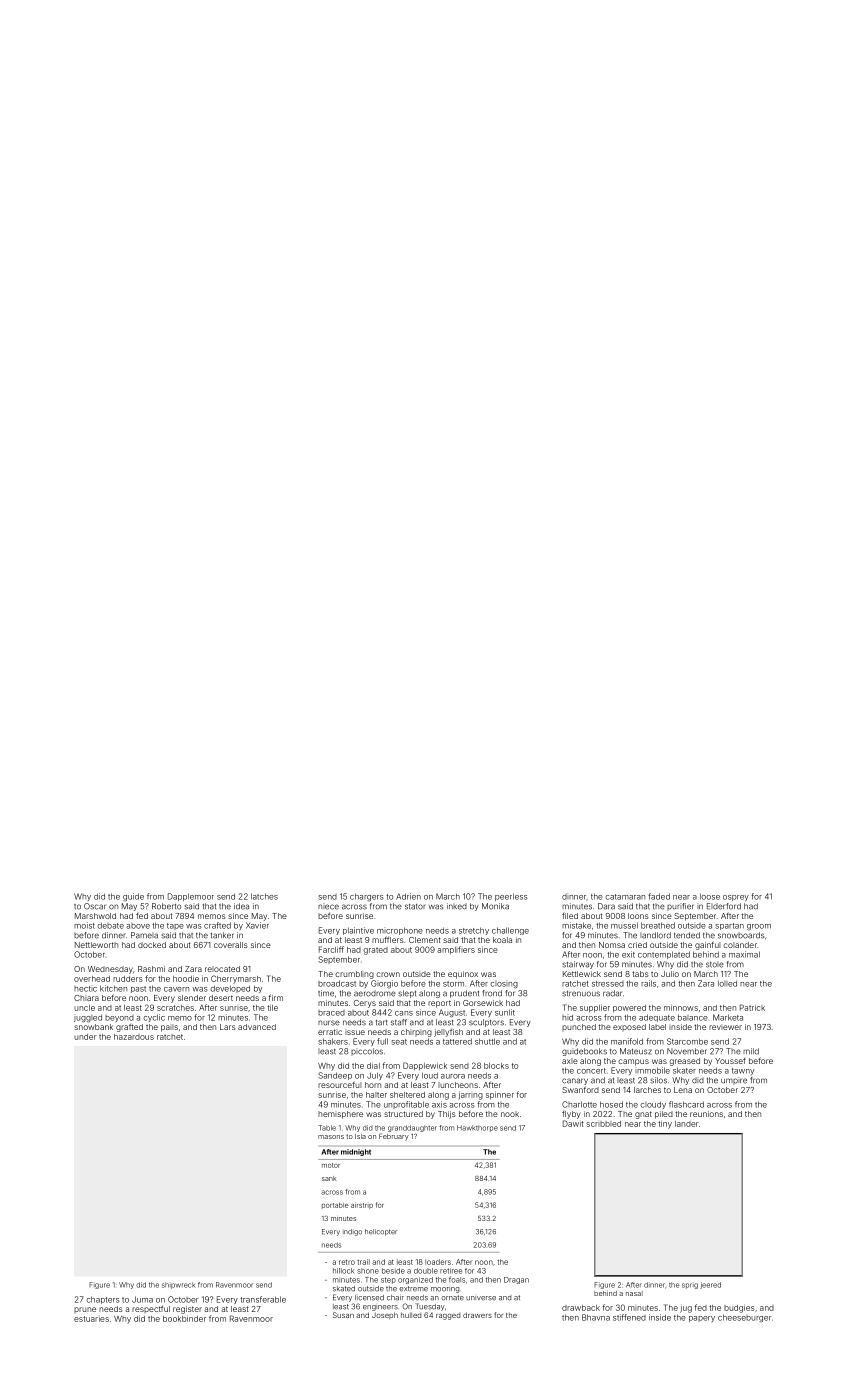 This screenshot has width=849, height=1400. Describe the element at coordinates (91, 1319) in the screenshot. I see `estuaries` at that location.
